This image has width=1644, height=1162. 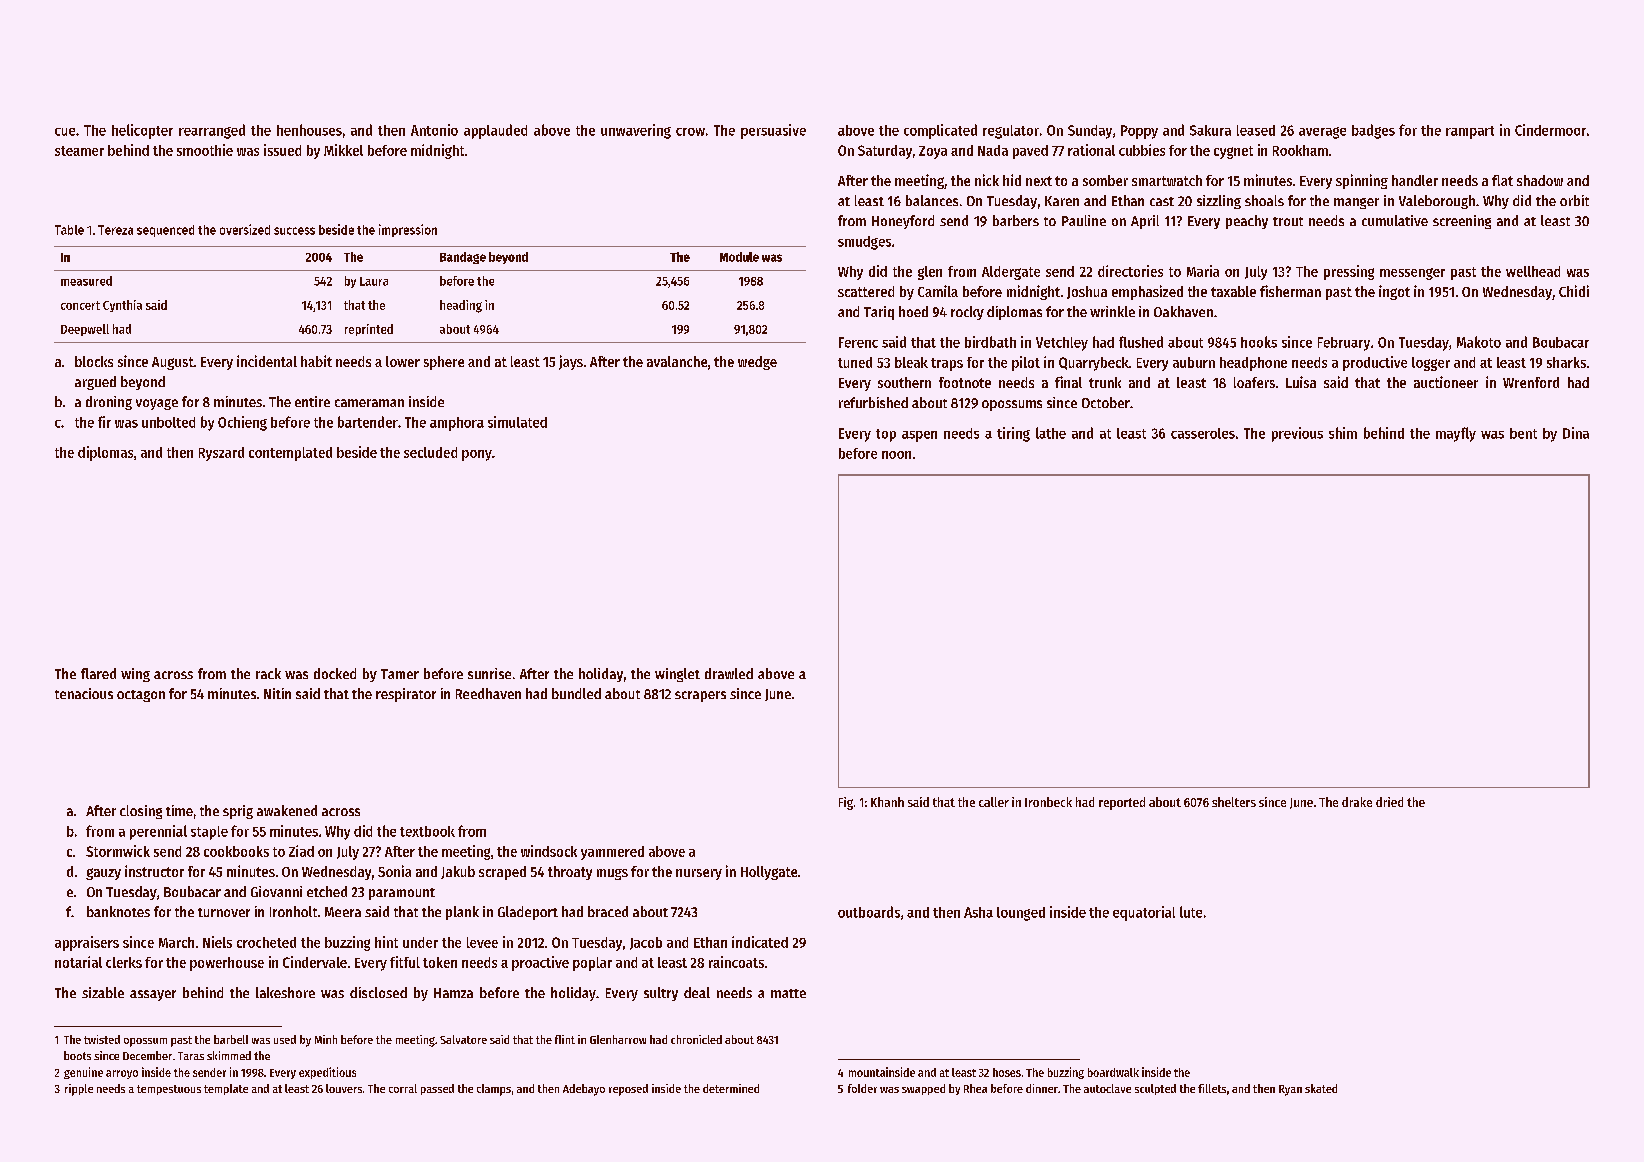 I want to click on ingot, so click(x=1394, y=292).
